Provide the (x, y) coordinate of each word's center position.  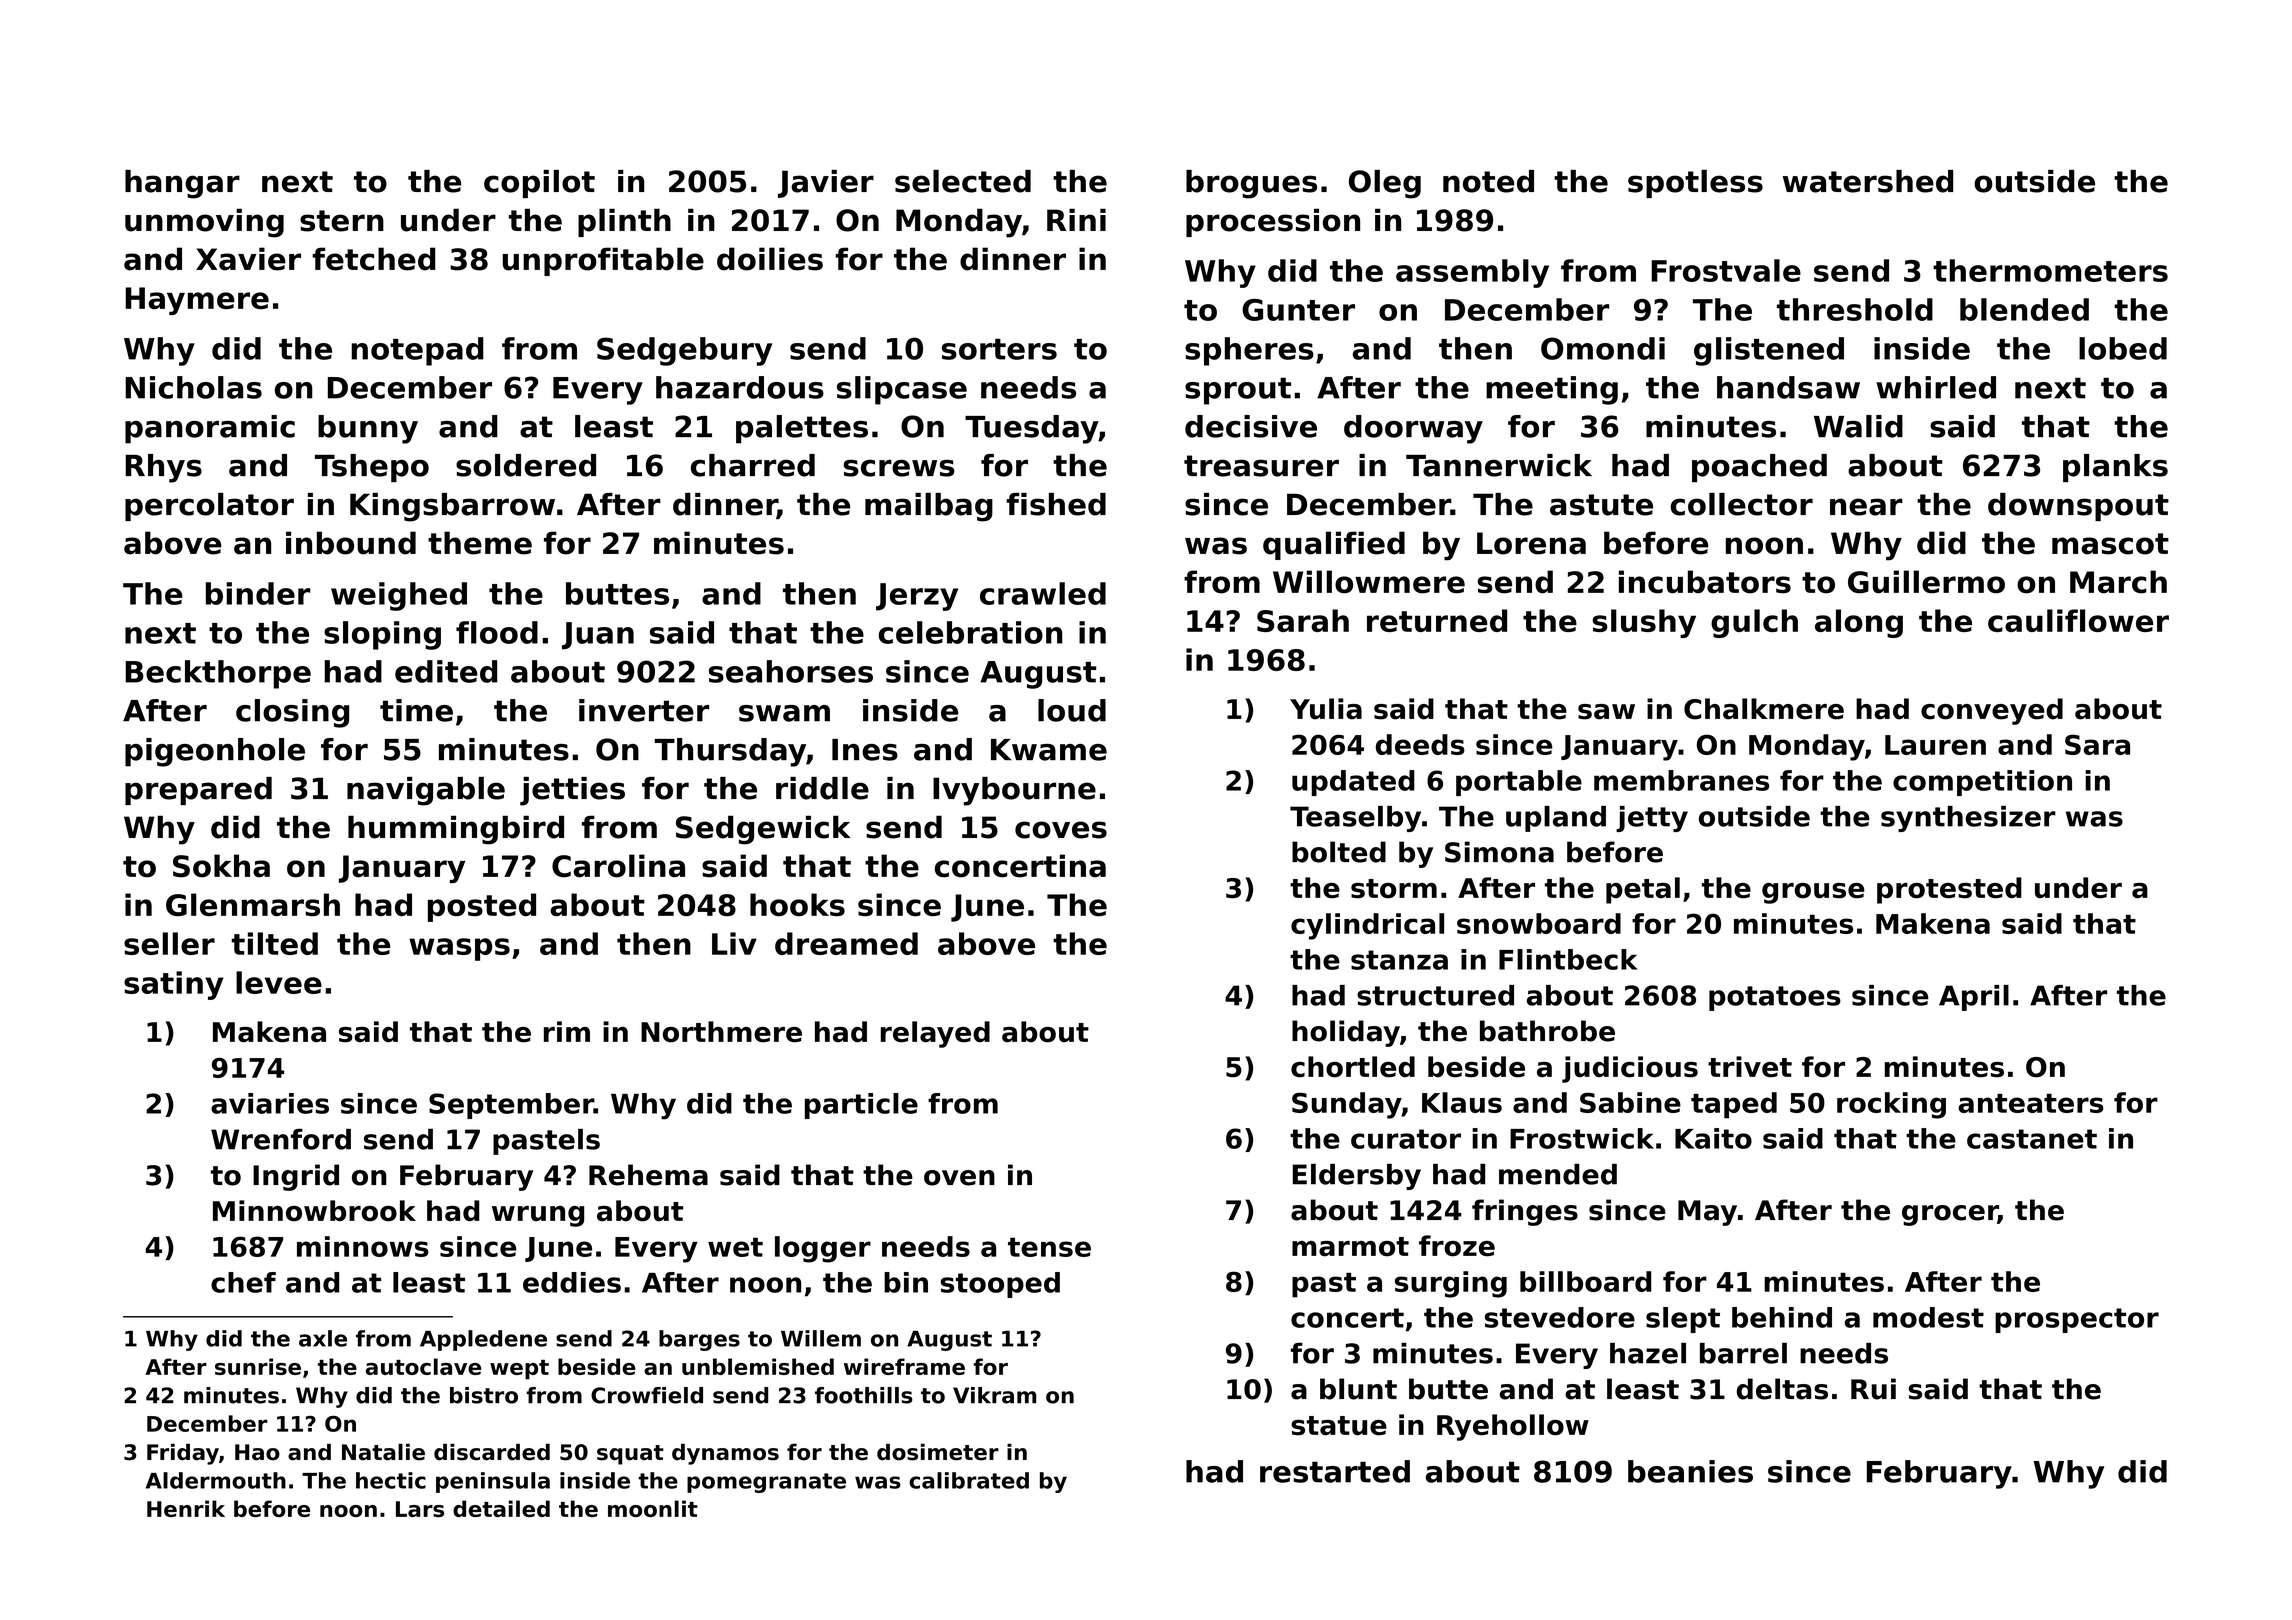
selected (963, 181)
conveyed (1992, 711)
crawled (1043, 593)
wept (519, 1370)
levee (279, 982)
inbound (351, 543)
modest (1928, 1317)
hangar (182, 184)
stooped (1000, 1285)
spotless (1695, 184)
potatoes (1775, 998)
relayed (935, 1034)
